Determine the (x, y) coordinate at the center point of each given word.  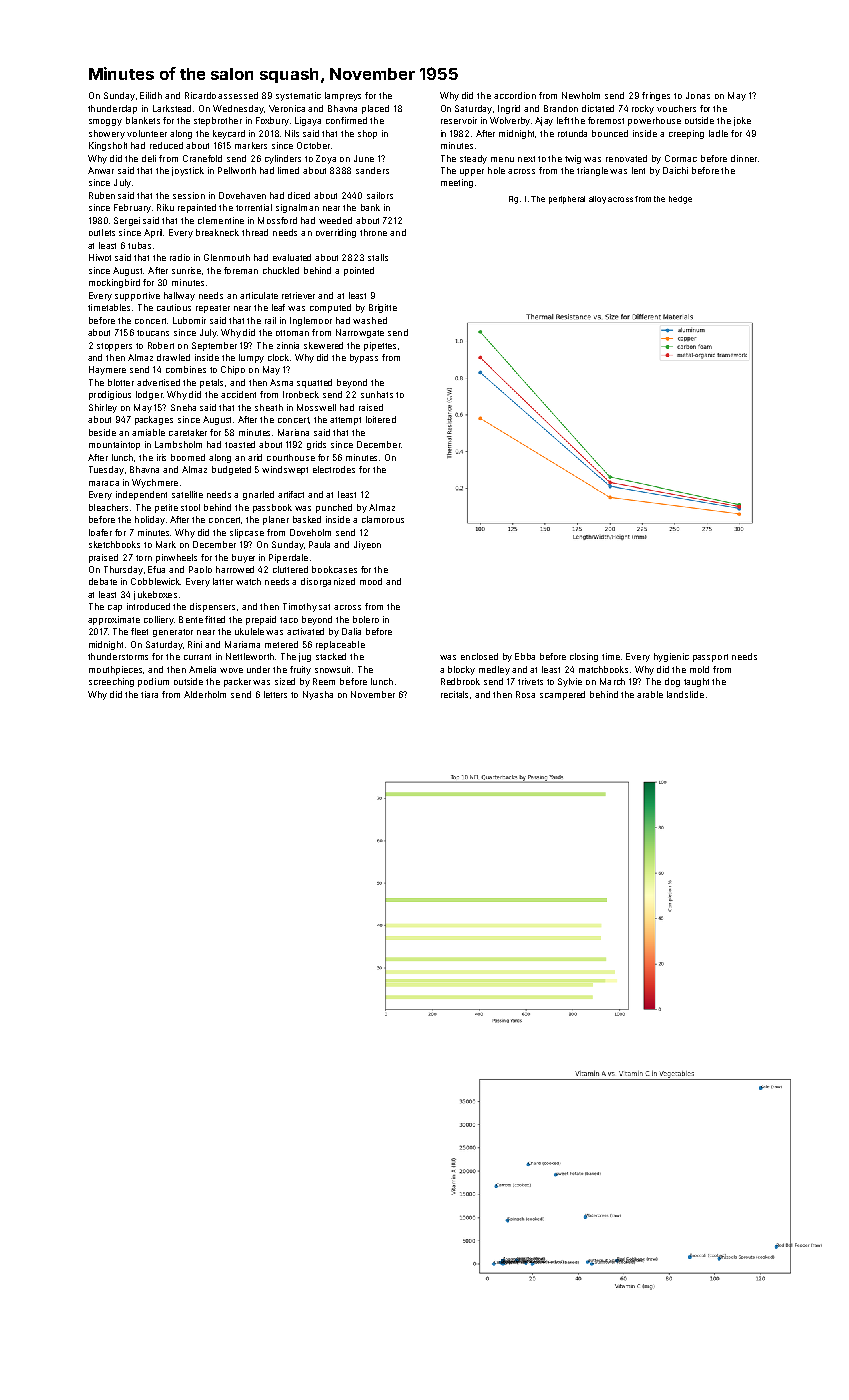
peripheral (567, 200)
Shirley (103, 408)
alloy (597, 200)
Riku (165, 207)
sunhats (377, 394)
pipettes (380, 346)
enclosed (479, 656)
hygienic (671, 657)
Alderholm (205, 694)
